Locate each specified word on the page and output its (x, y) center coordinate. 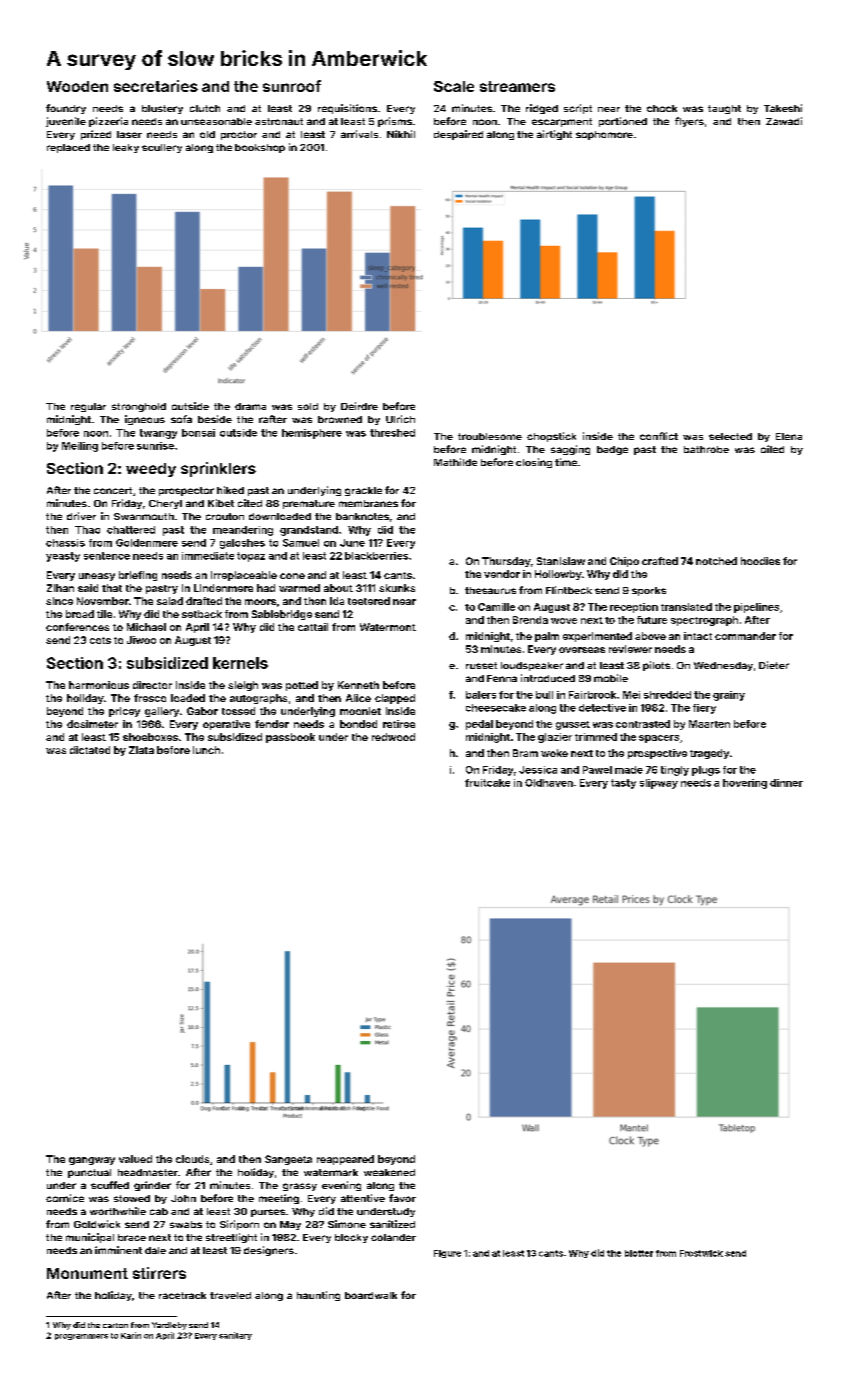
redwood (393, 737)
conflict (659, 436)
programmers (81, 1337)
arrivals (359, 134)
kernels (240, 663)
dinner (786, 783)
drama (250, 406)
